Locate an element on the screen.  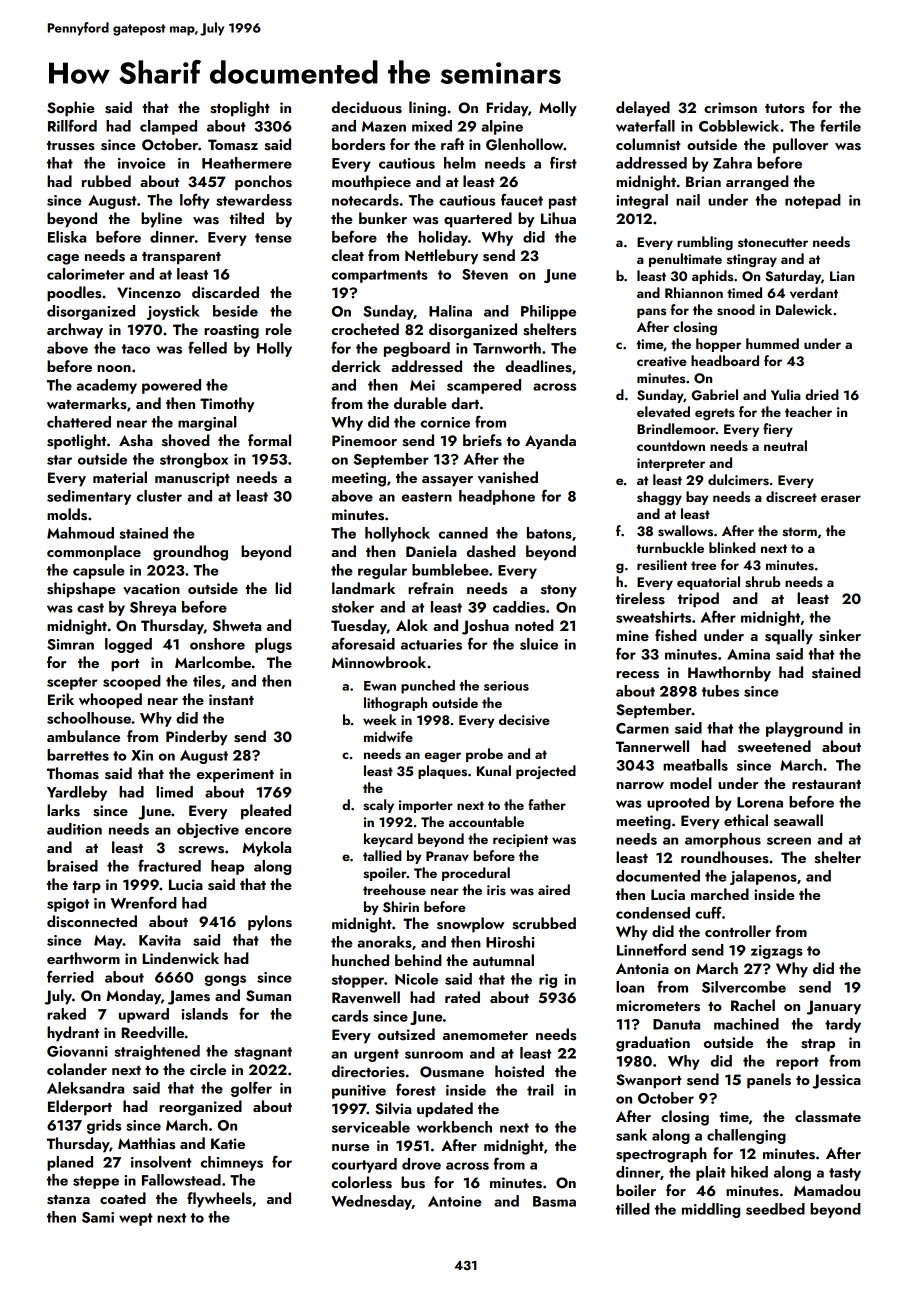
zigzags is located at coordinates (777, 952).
